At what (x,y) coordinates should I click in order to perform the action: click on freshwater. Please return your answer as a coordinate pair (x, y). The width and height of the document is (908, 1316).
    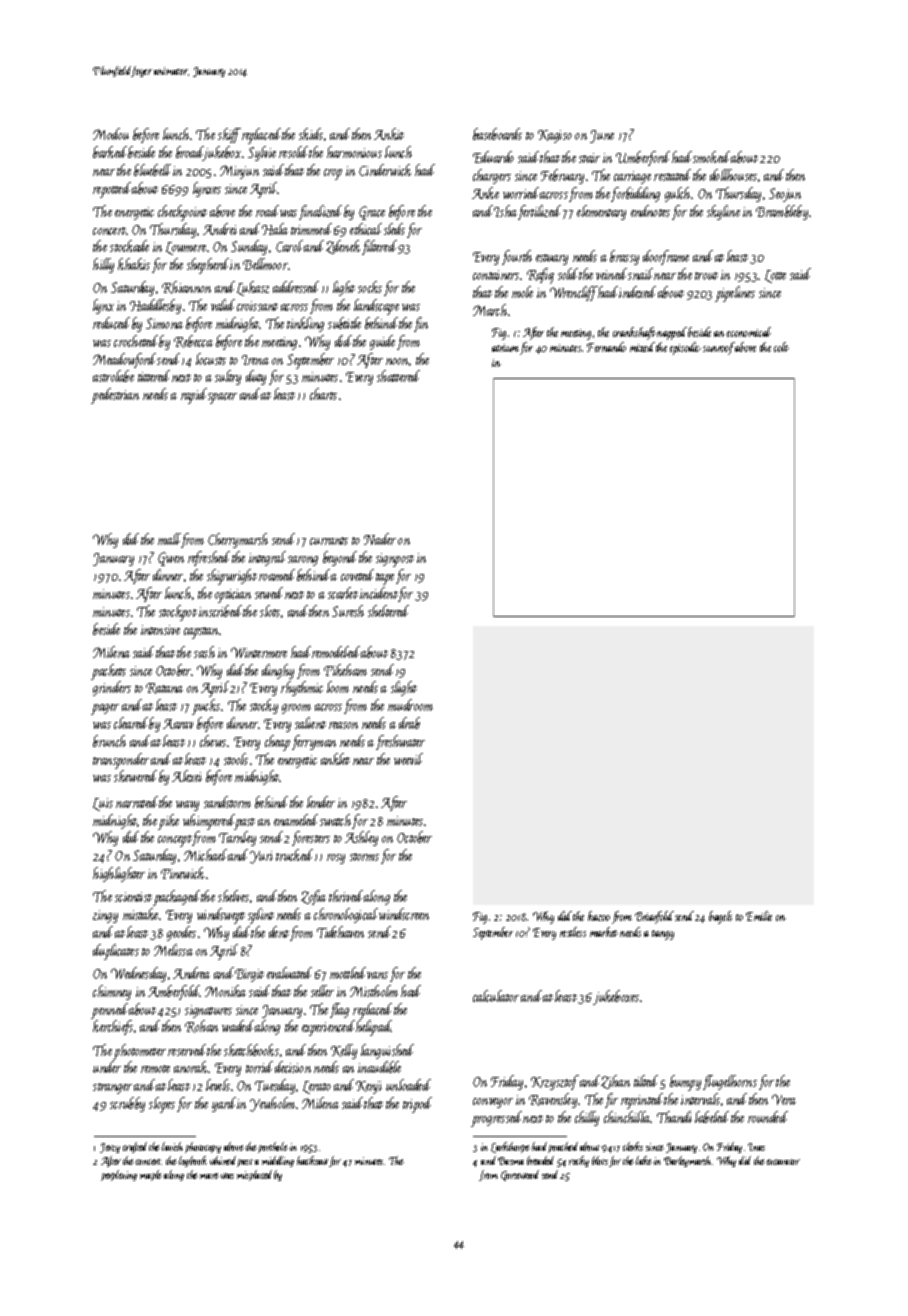
    Looking at the image, I should click on (400, 742).
